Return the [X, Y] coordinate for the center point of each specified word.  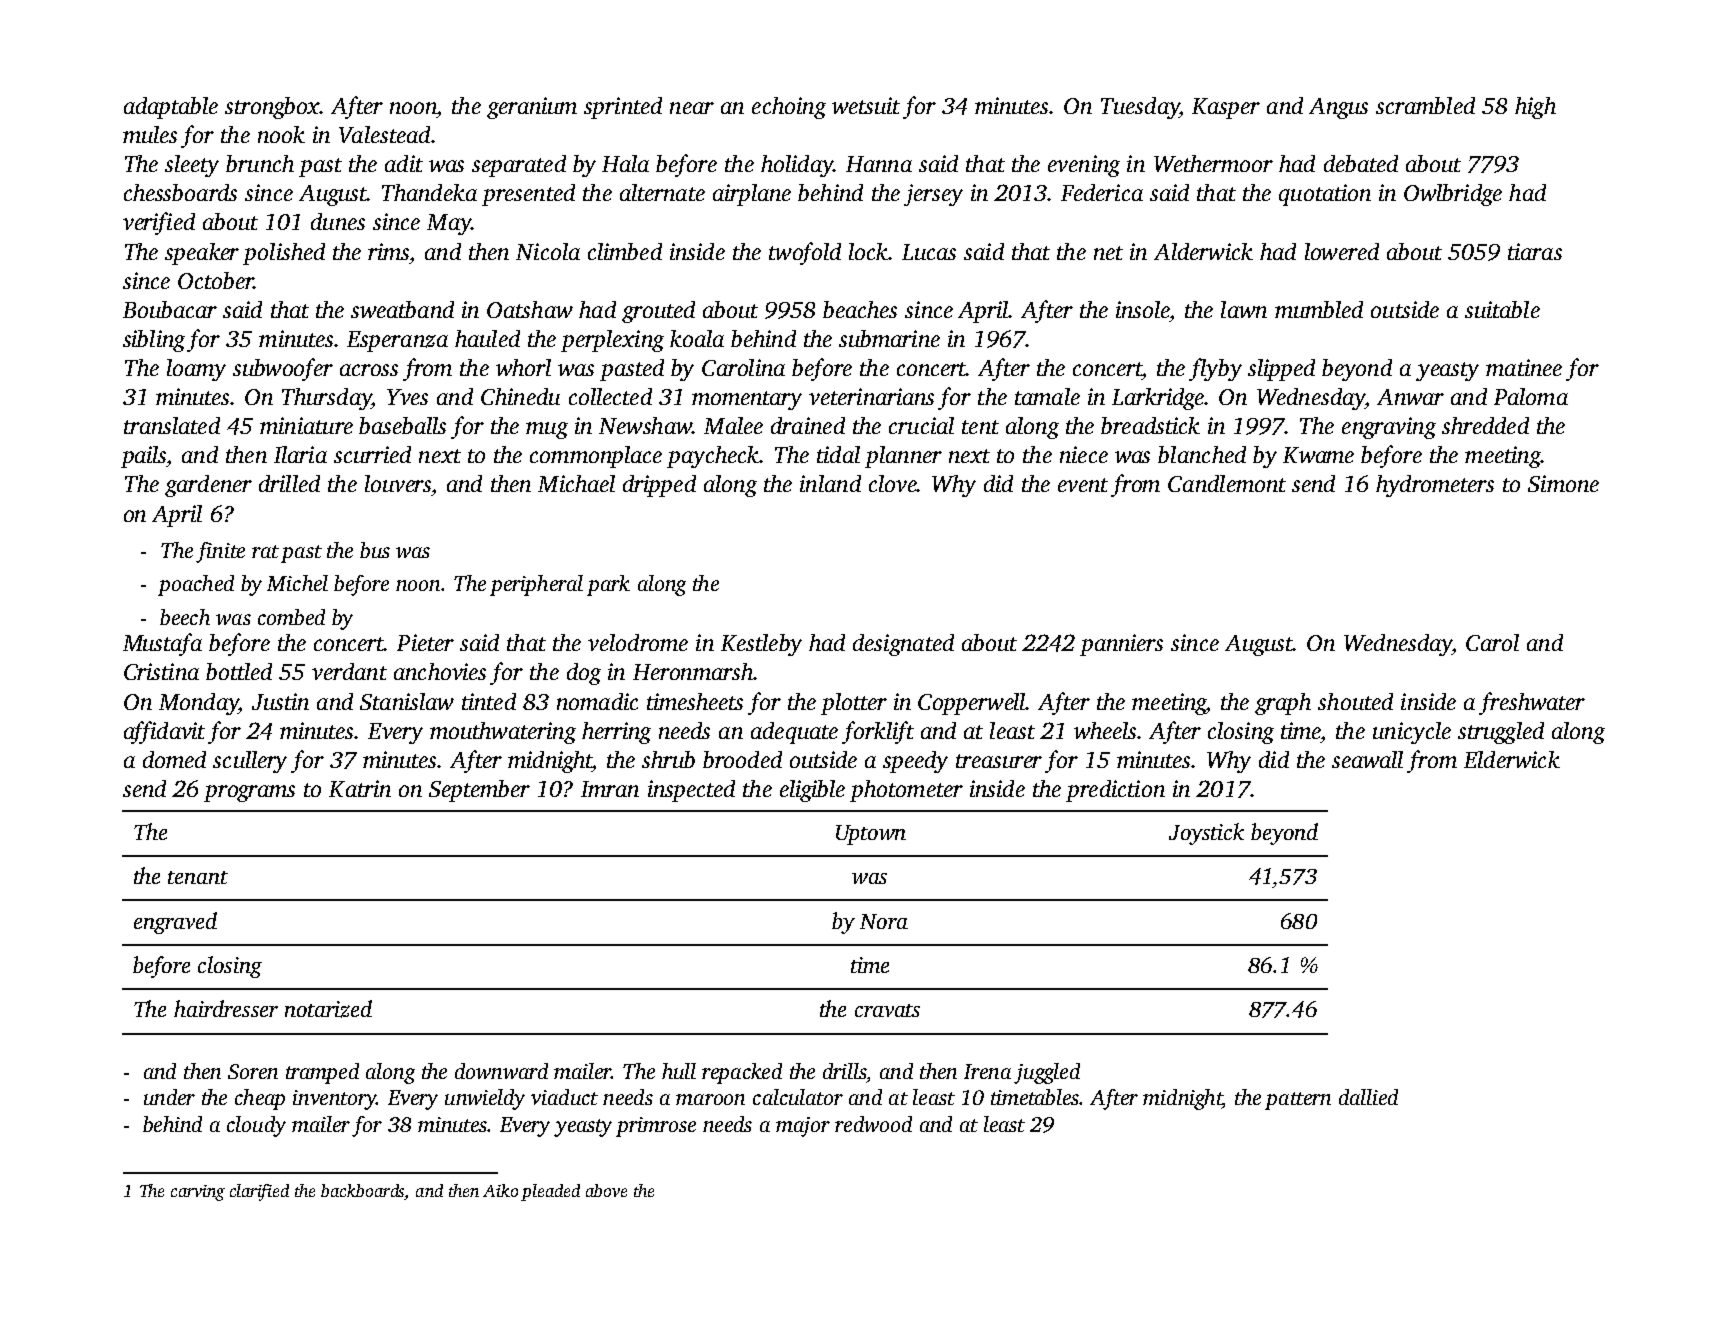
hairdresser [226, 1008]
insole [1143, 309]
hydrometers [1435, 486]
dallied [1368, 1097]
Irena [987, 1071]
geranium [532, 108]
